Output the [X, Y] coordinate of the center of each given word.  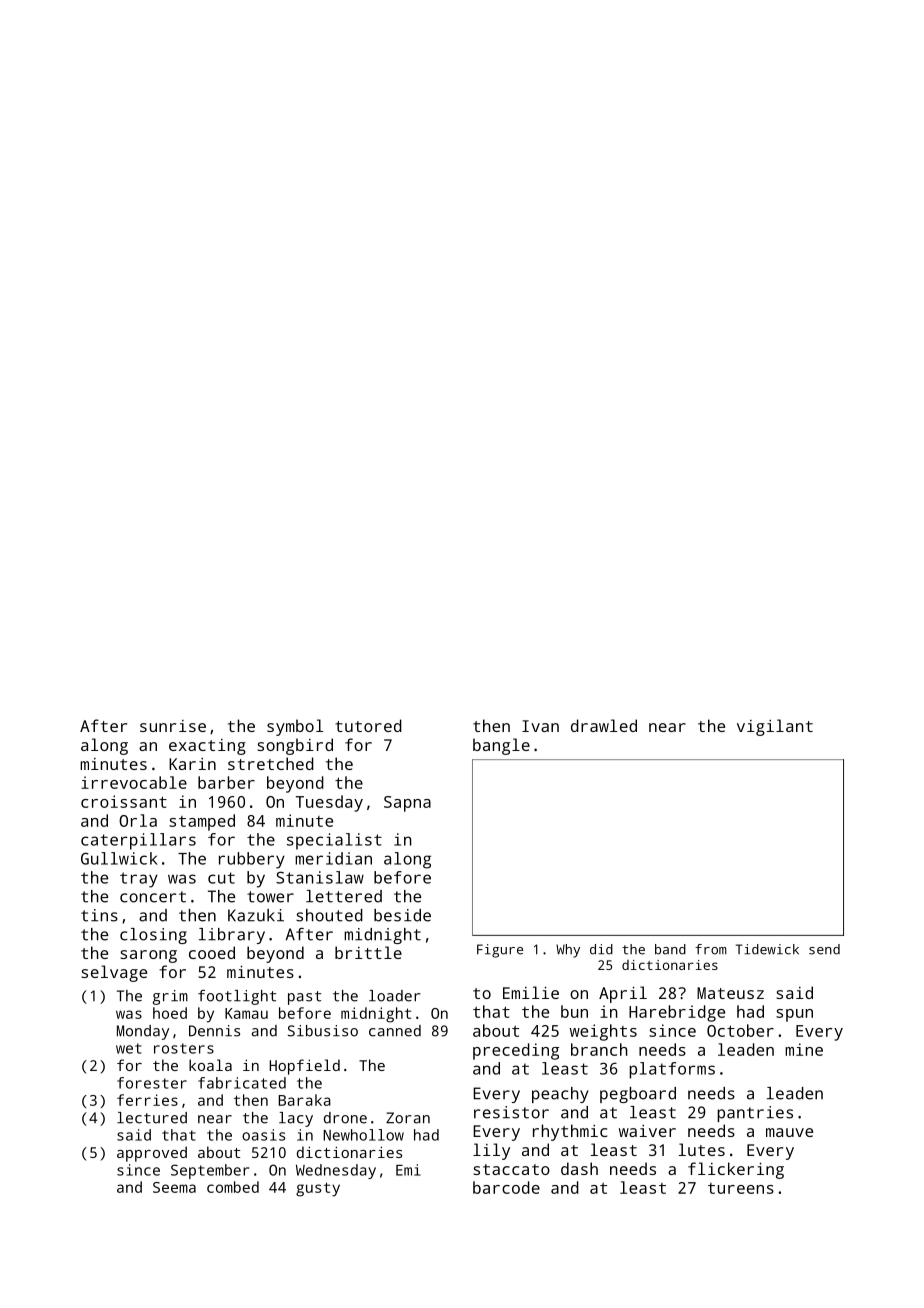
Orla [138, 820]
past [304, 998]
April [623, 994]
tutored [368, 725]
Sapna [407, 804]
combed [233, 1187]
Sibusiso [323, 1031]
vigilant [775, 727]
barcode [506, 1187]
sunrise [173, 726]
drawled [604, 725]
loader [395, 996]
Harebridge [677, 1013]
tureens [741, 1188]
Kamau [246, 1013]
